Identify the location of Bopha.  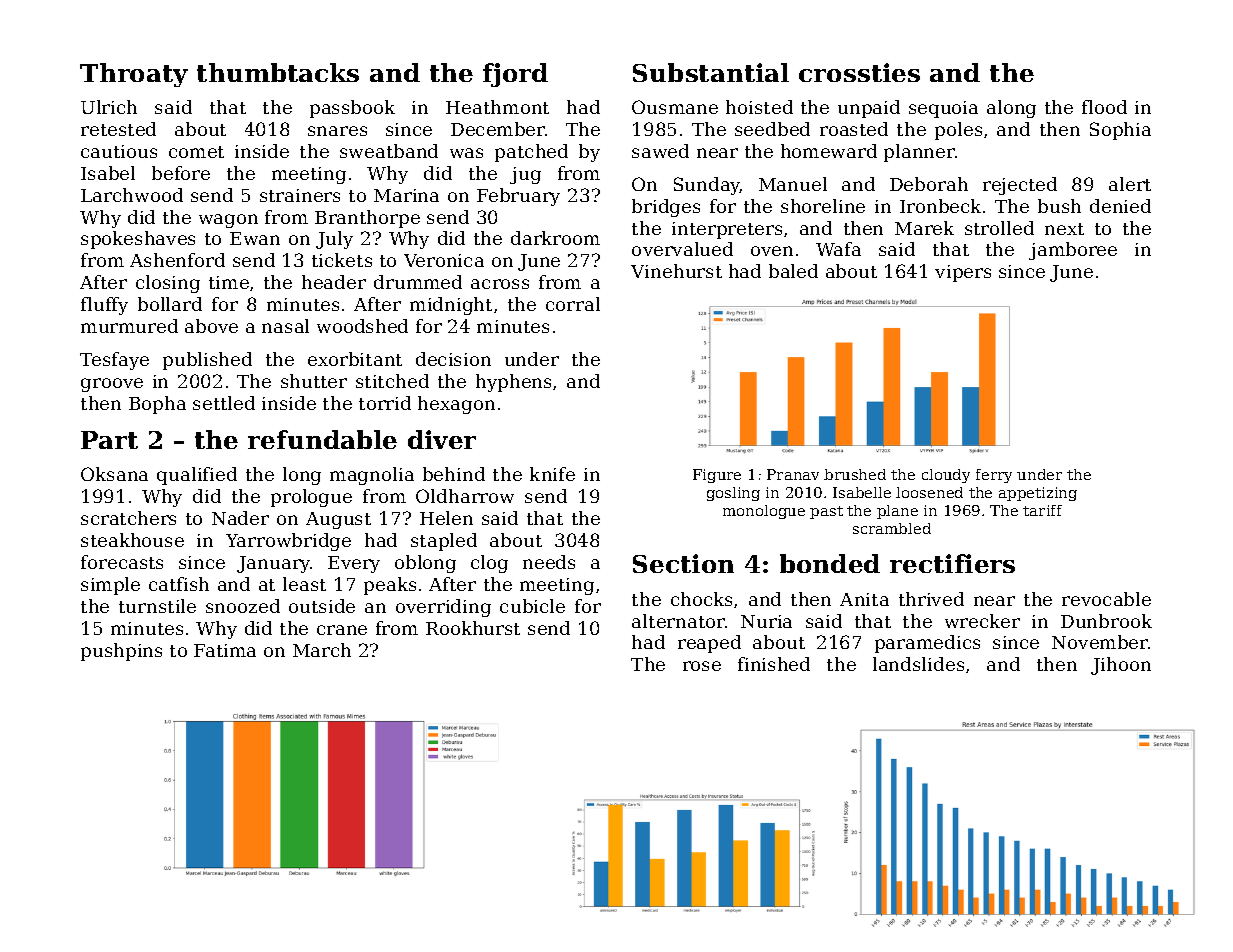
(157, 405).
